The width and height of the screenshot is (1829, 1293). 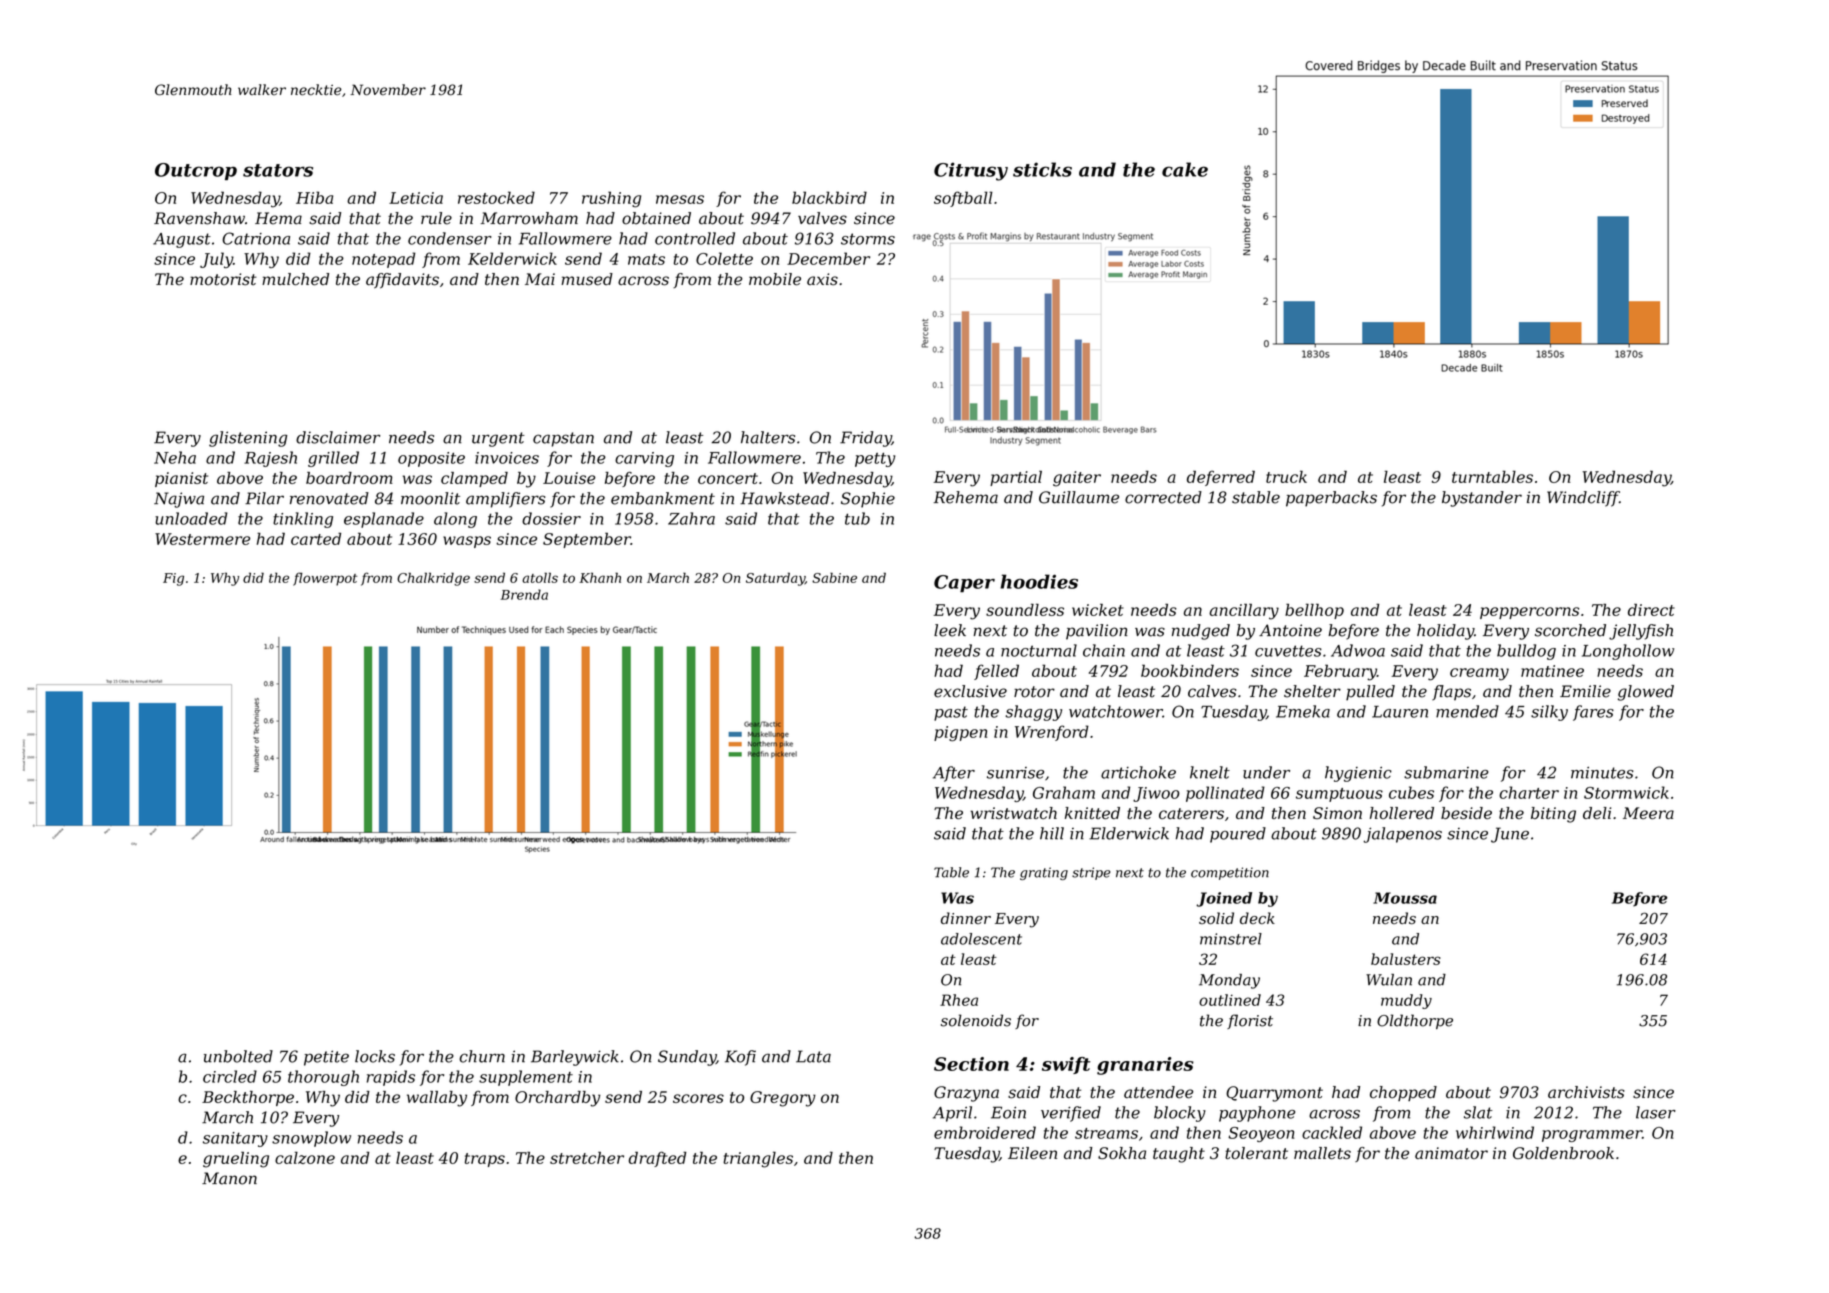 What do you see at coordinates (1451, 1153) in the screenshot?
I see `animator` at bounding box center [1451, 1153].
